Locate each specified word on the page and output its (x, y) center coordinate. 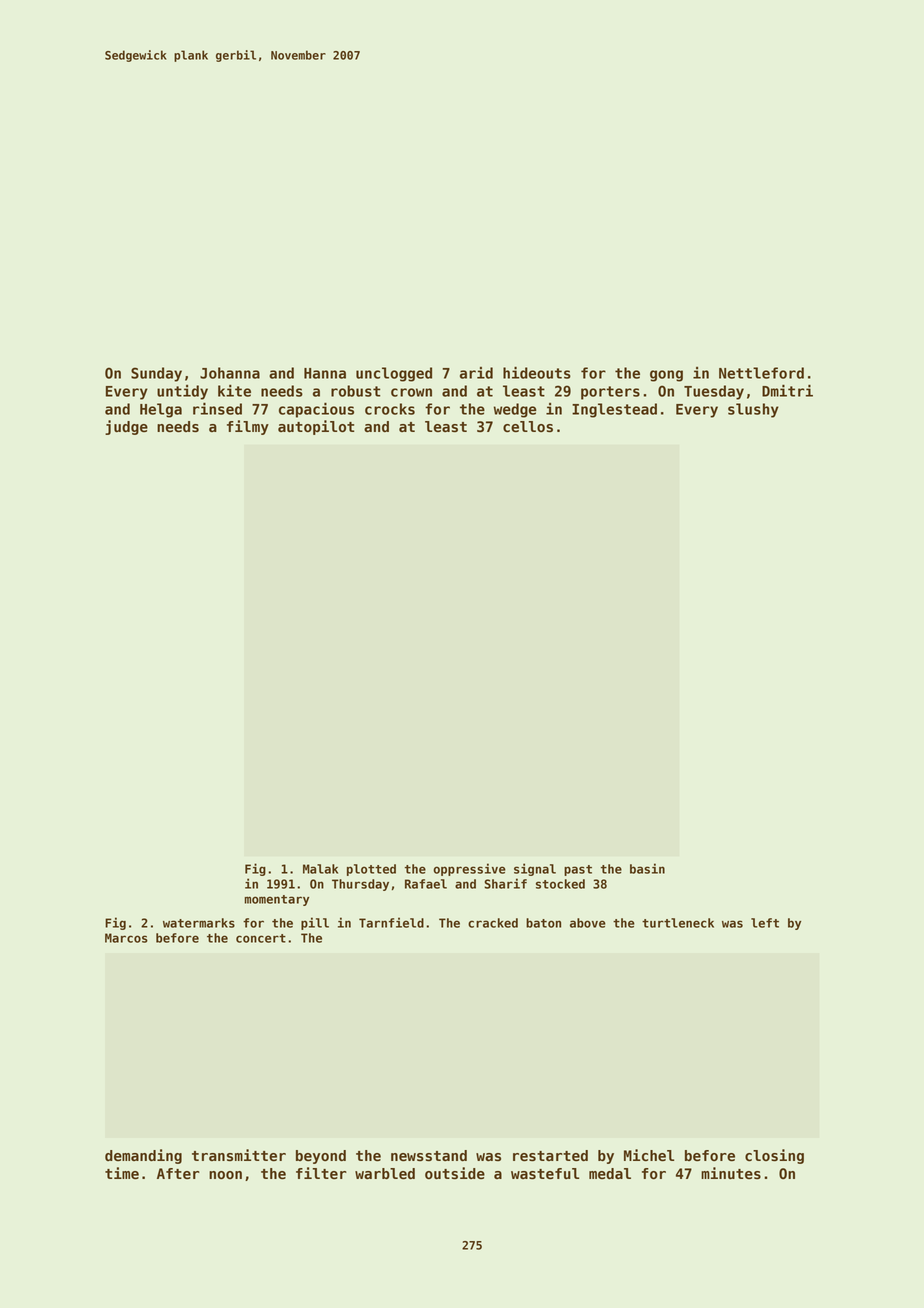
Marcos (126, 938)
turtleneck (678, 923)
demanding (143, 1156)
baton (543, 923)
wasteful (545, 1174)
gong (666, 376)
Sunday (156, 374)
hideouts (537, 372)
